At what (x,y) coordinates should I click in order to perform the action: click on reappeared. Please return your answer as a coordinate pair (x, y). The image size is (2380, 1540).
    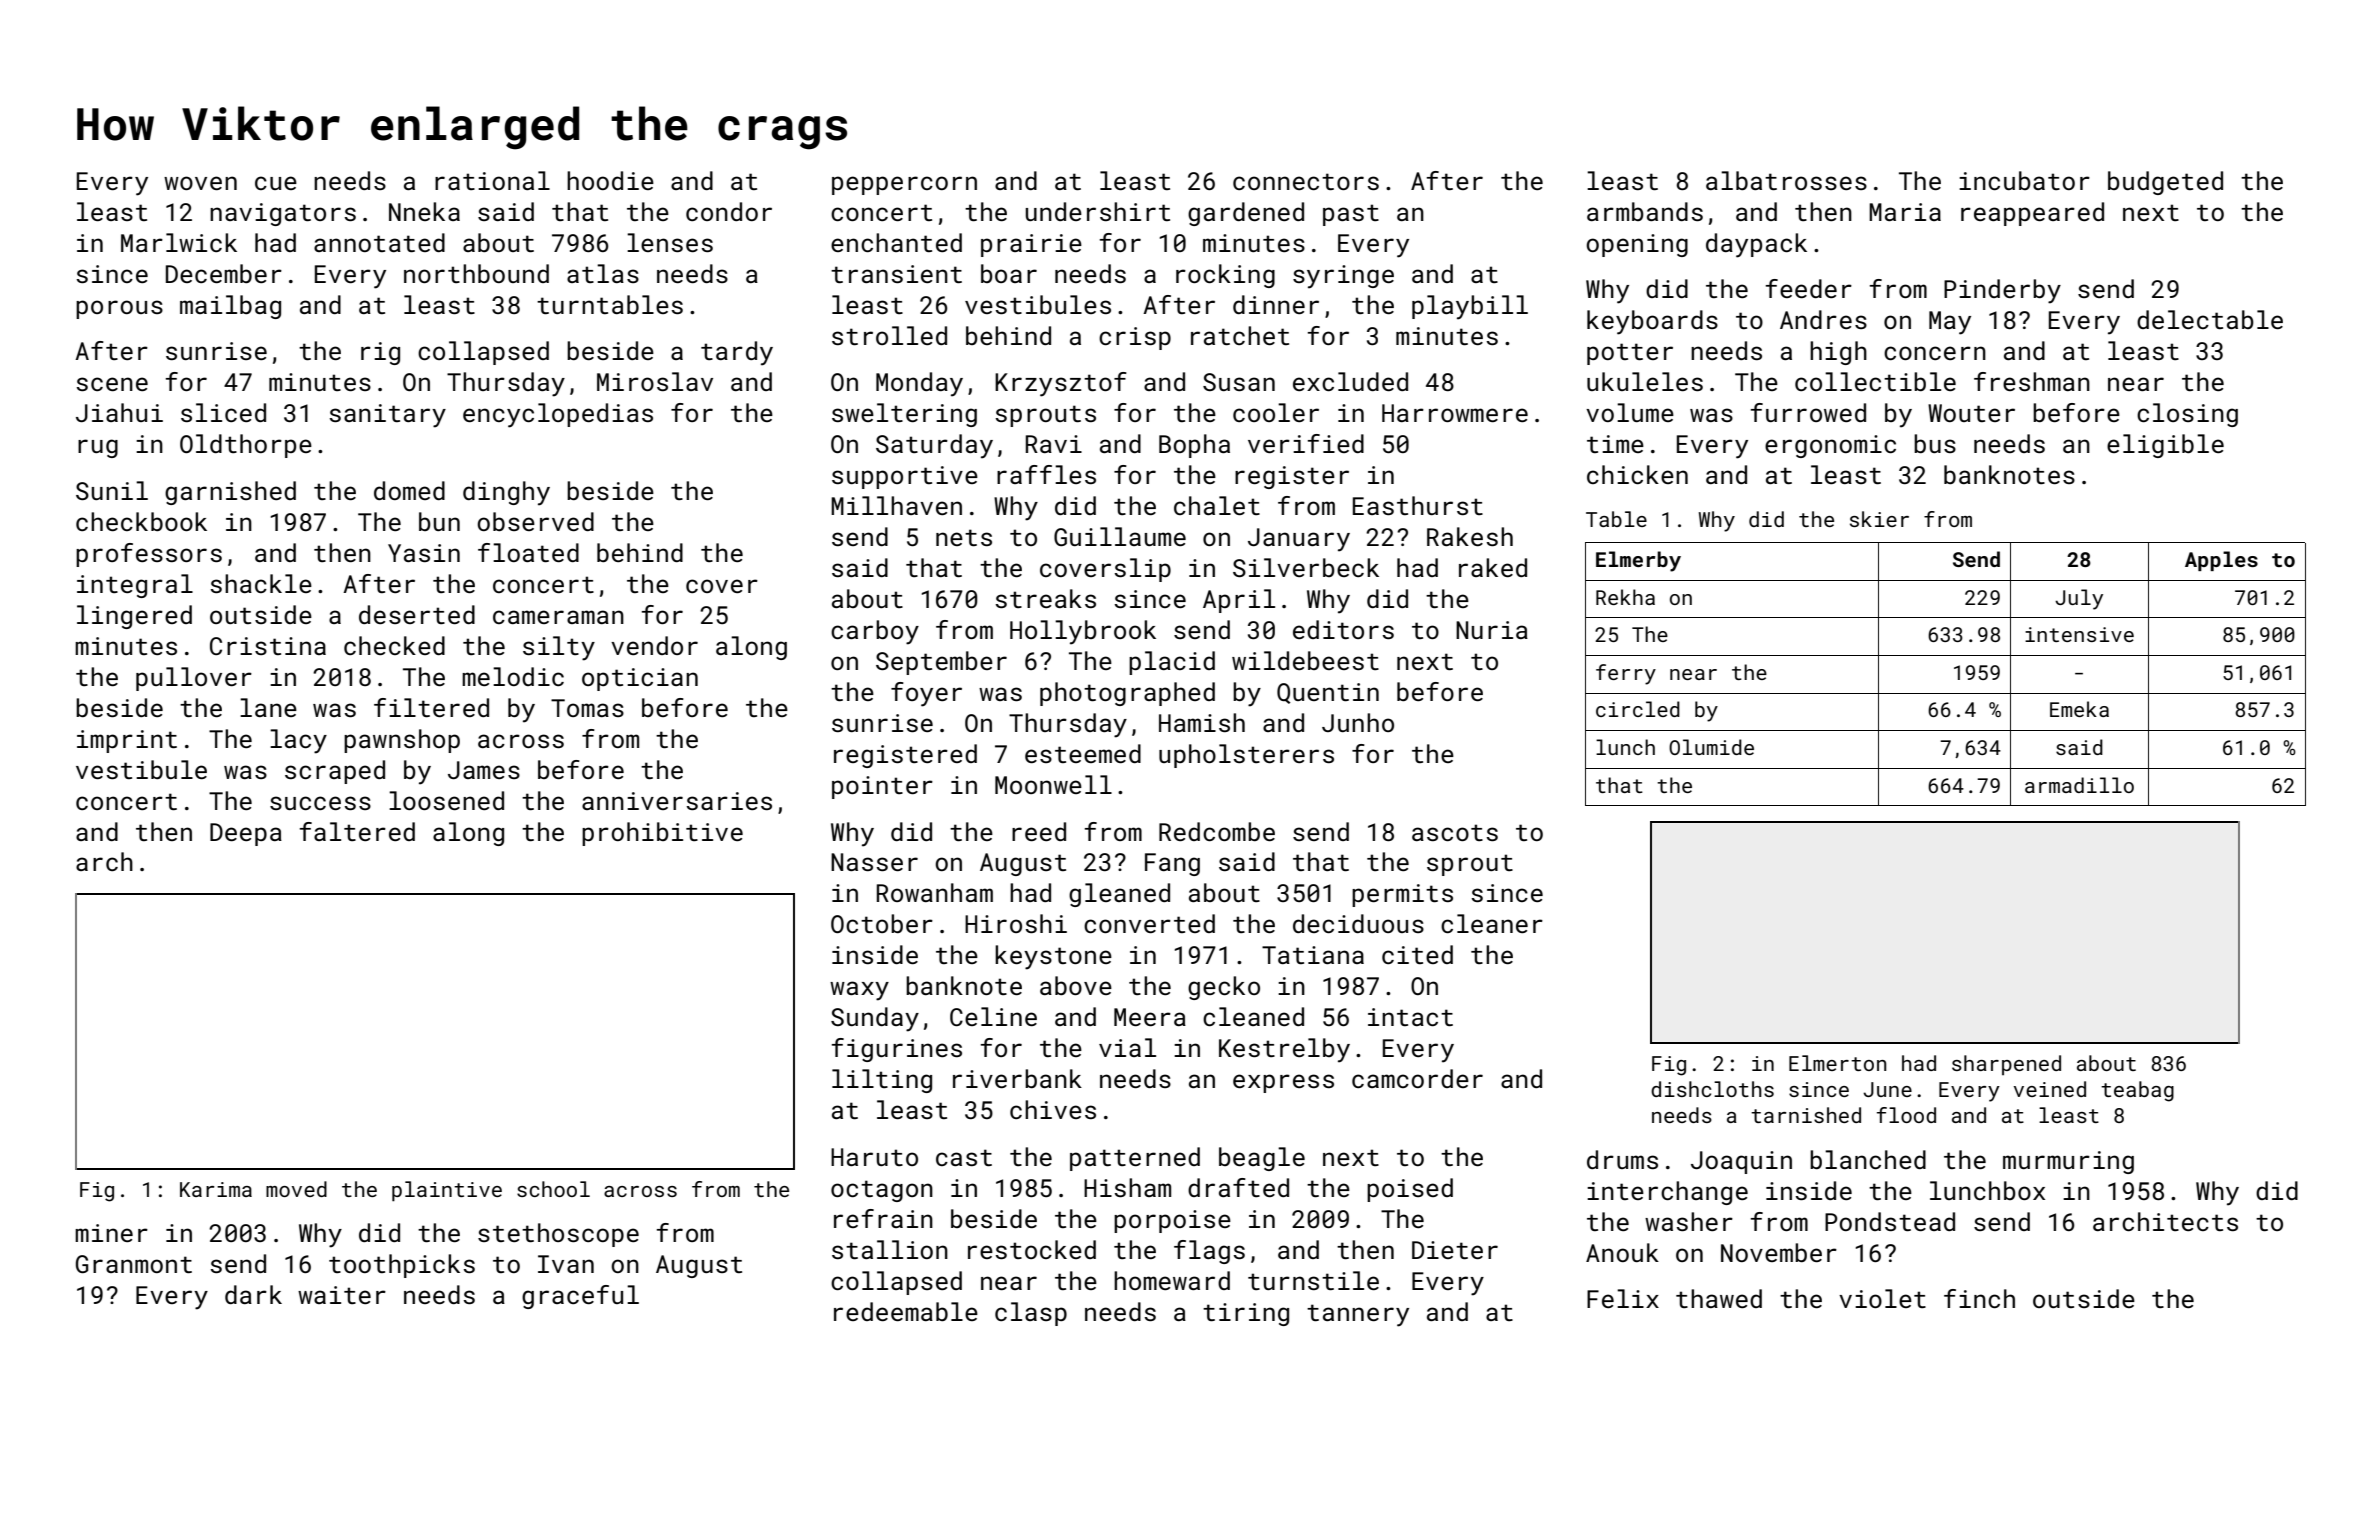
    Looking at the image, I should click on (2032, 214).
